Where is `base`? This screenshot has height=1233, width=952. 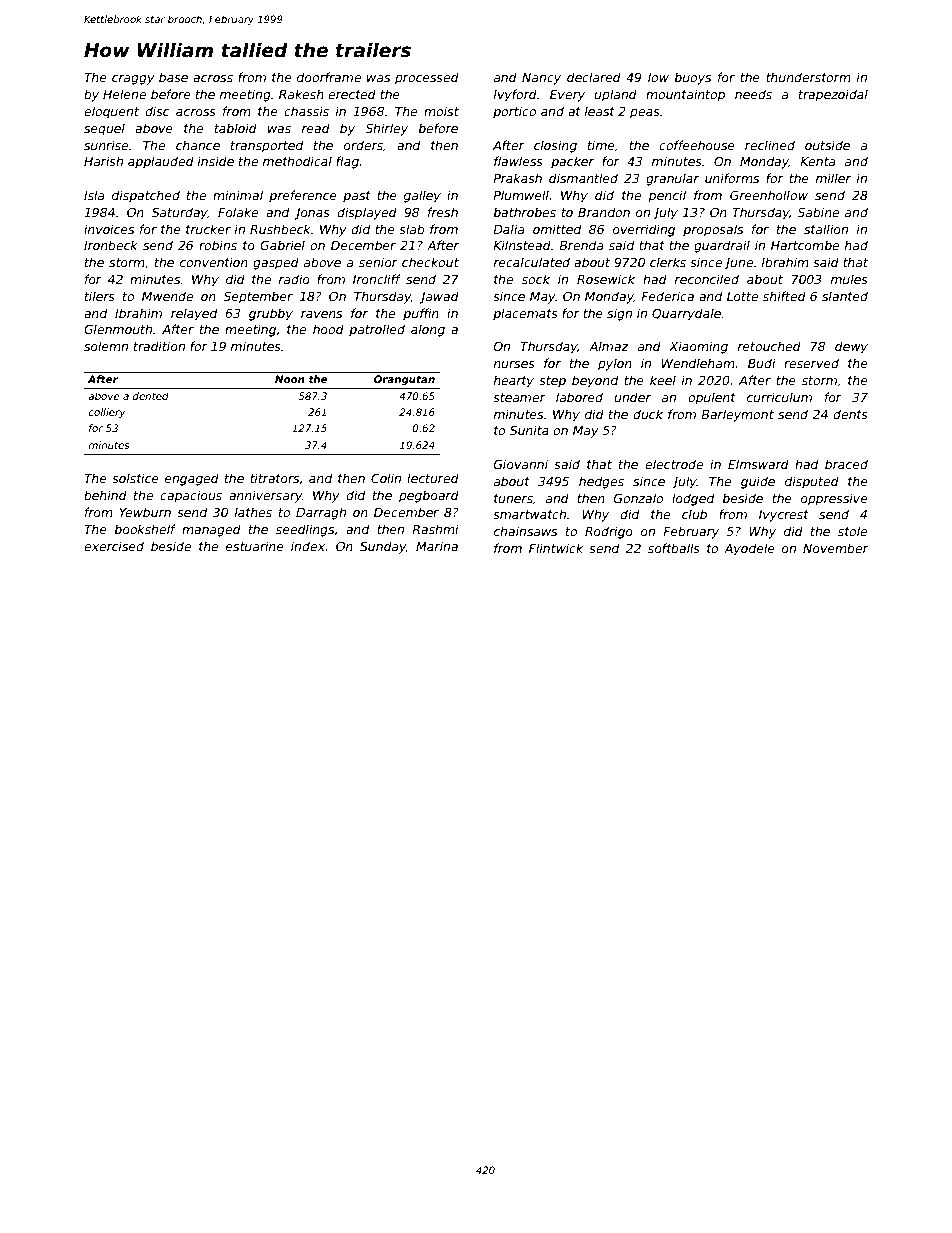 base is located at coordinates (173, 77).
